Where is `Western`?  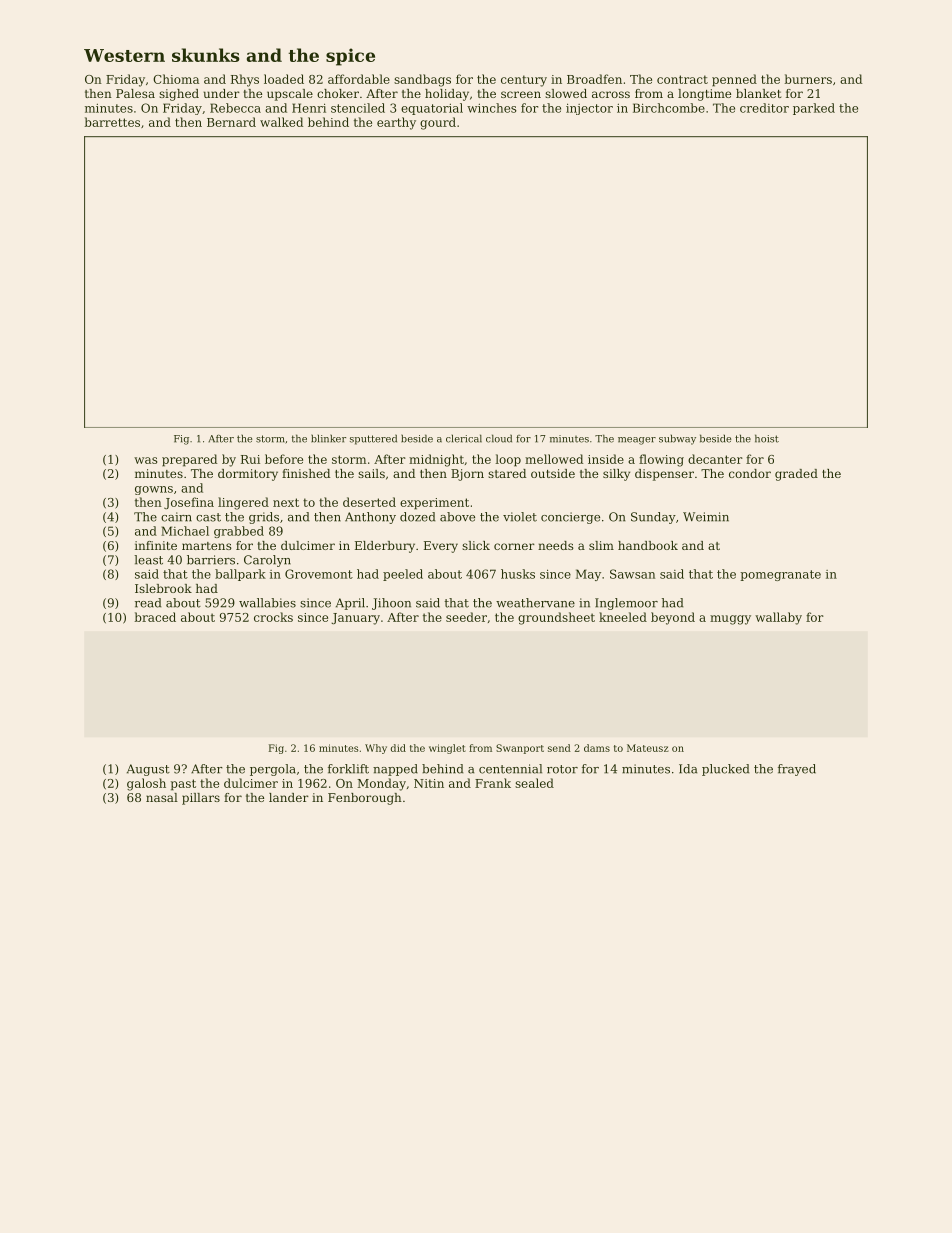
Western is located at coordinates (124, 55).
